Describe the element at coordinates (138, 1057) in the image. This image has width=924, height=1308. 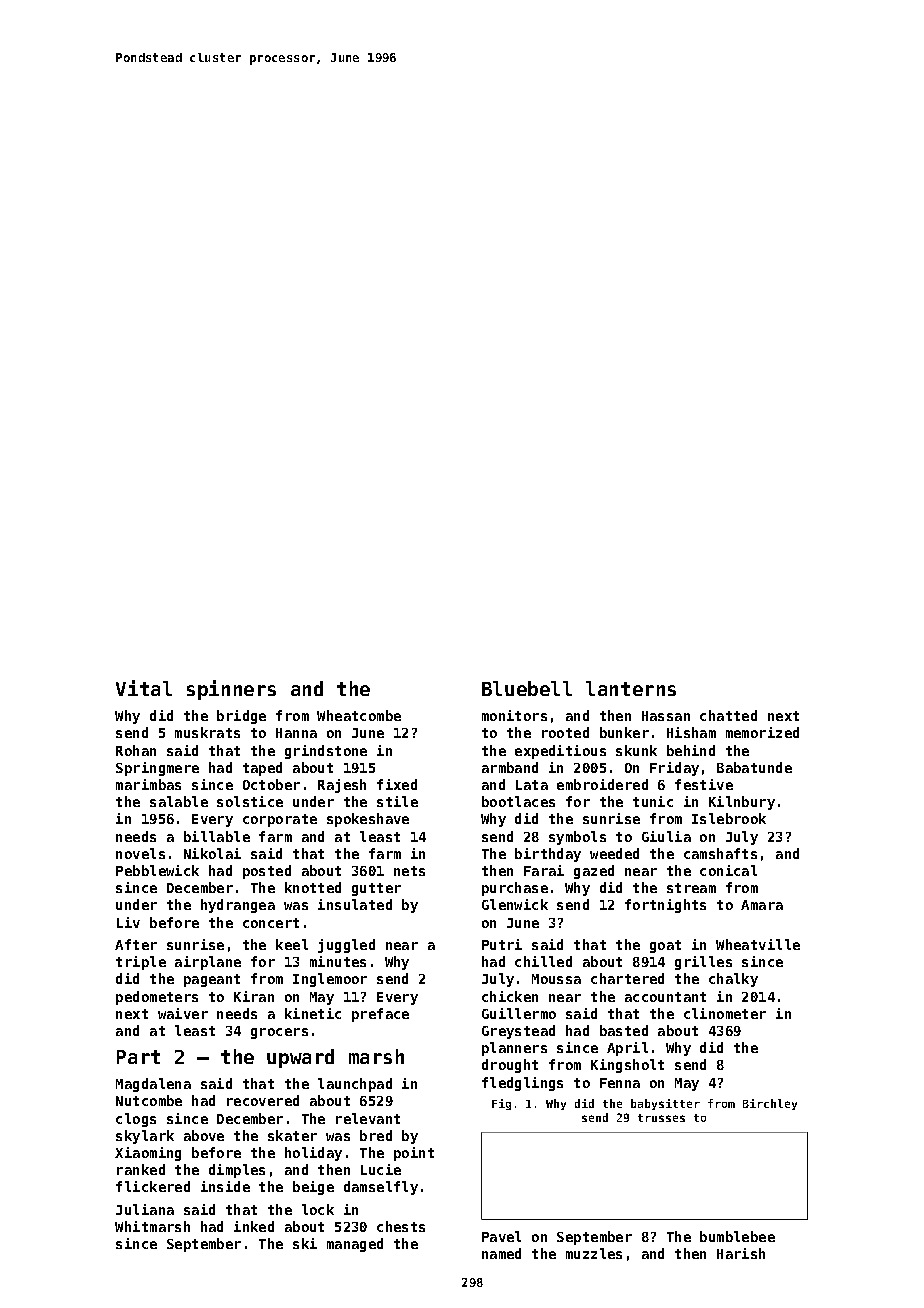
I see `Part` at that location.
